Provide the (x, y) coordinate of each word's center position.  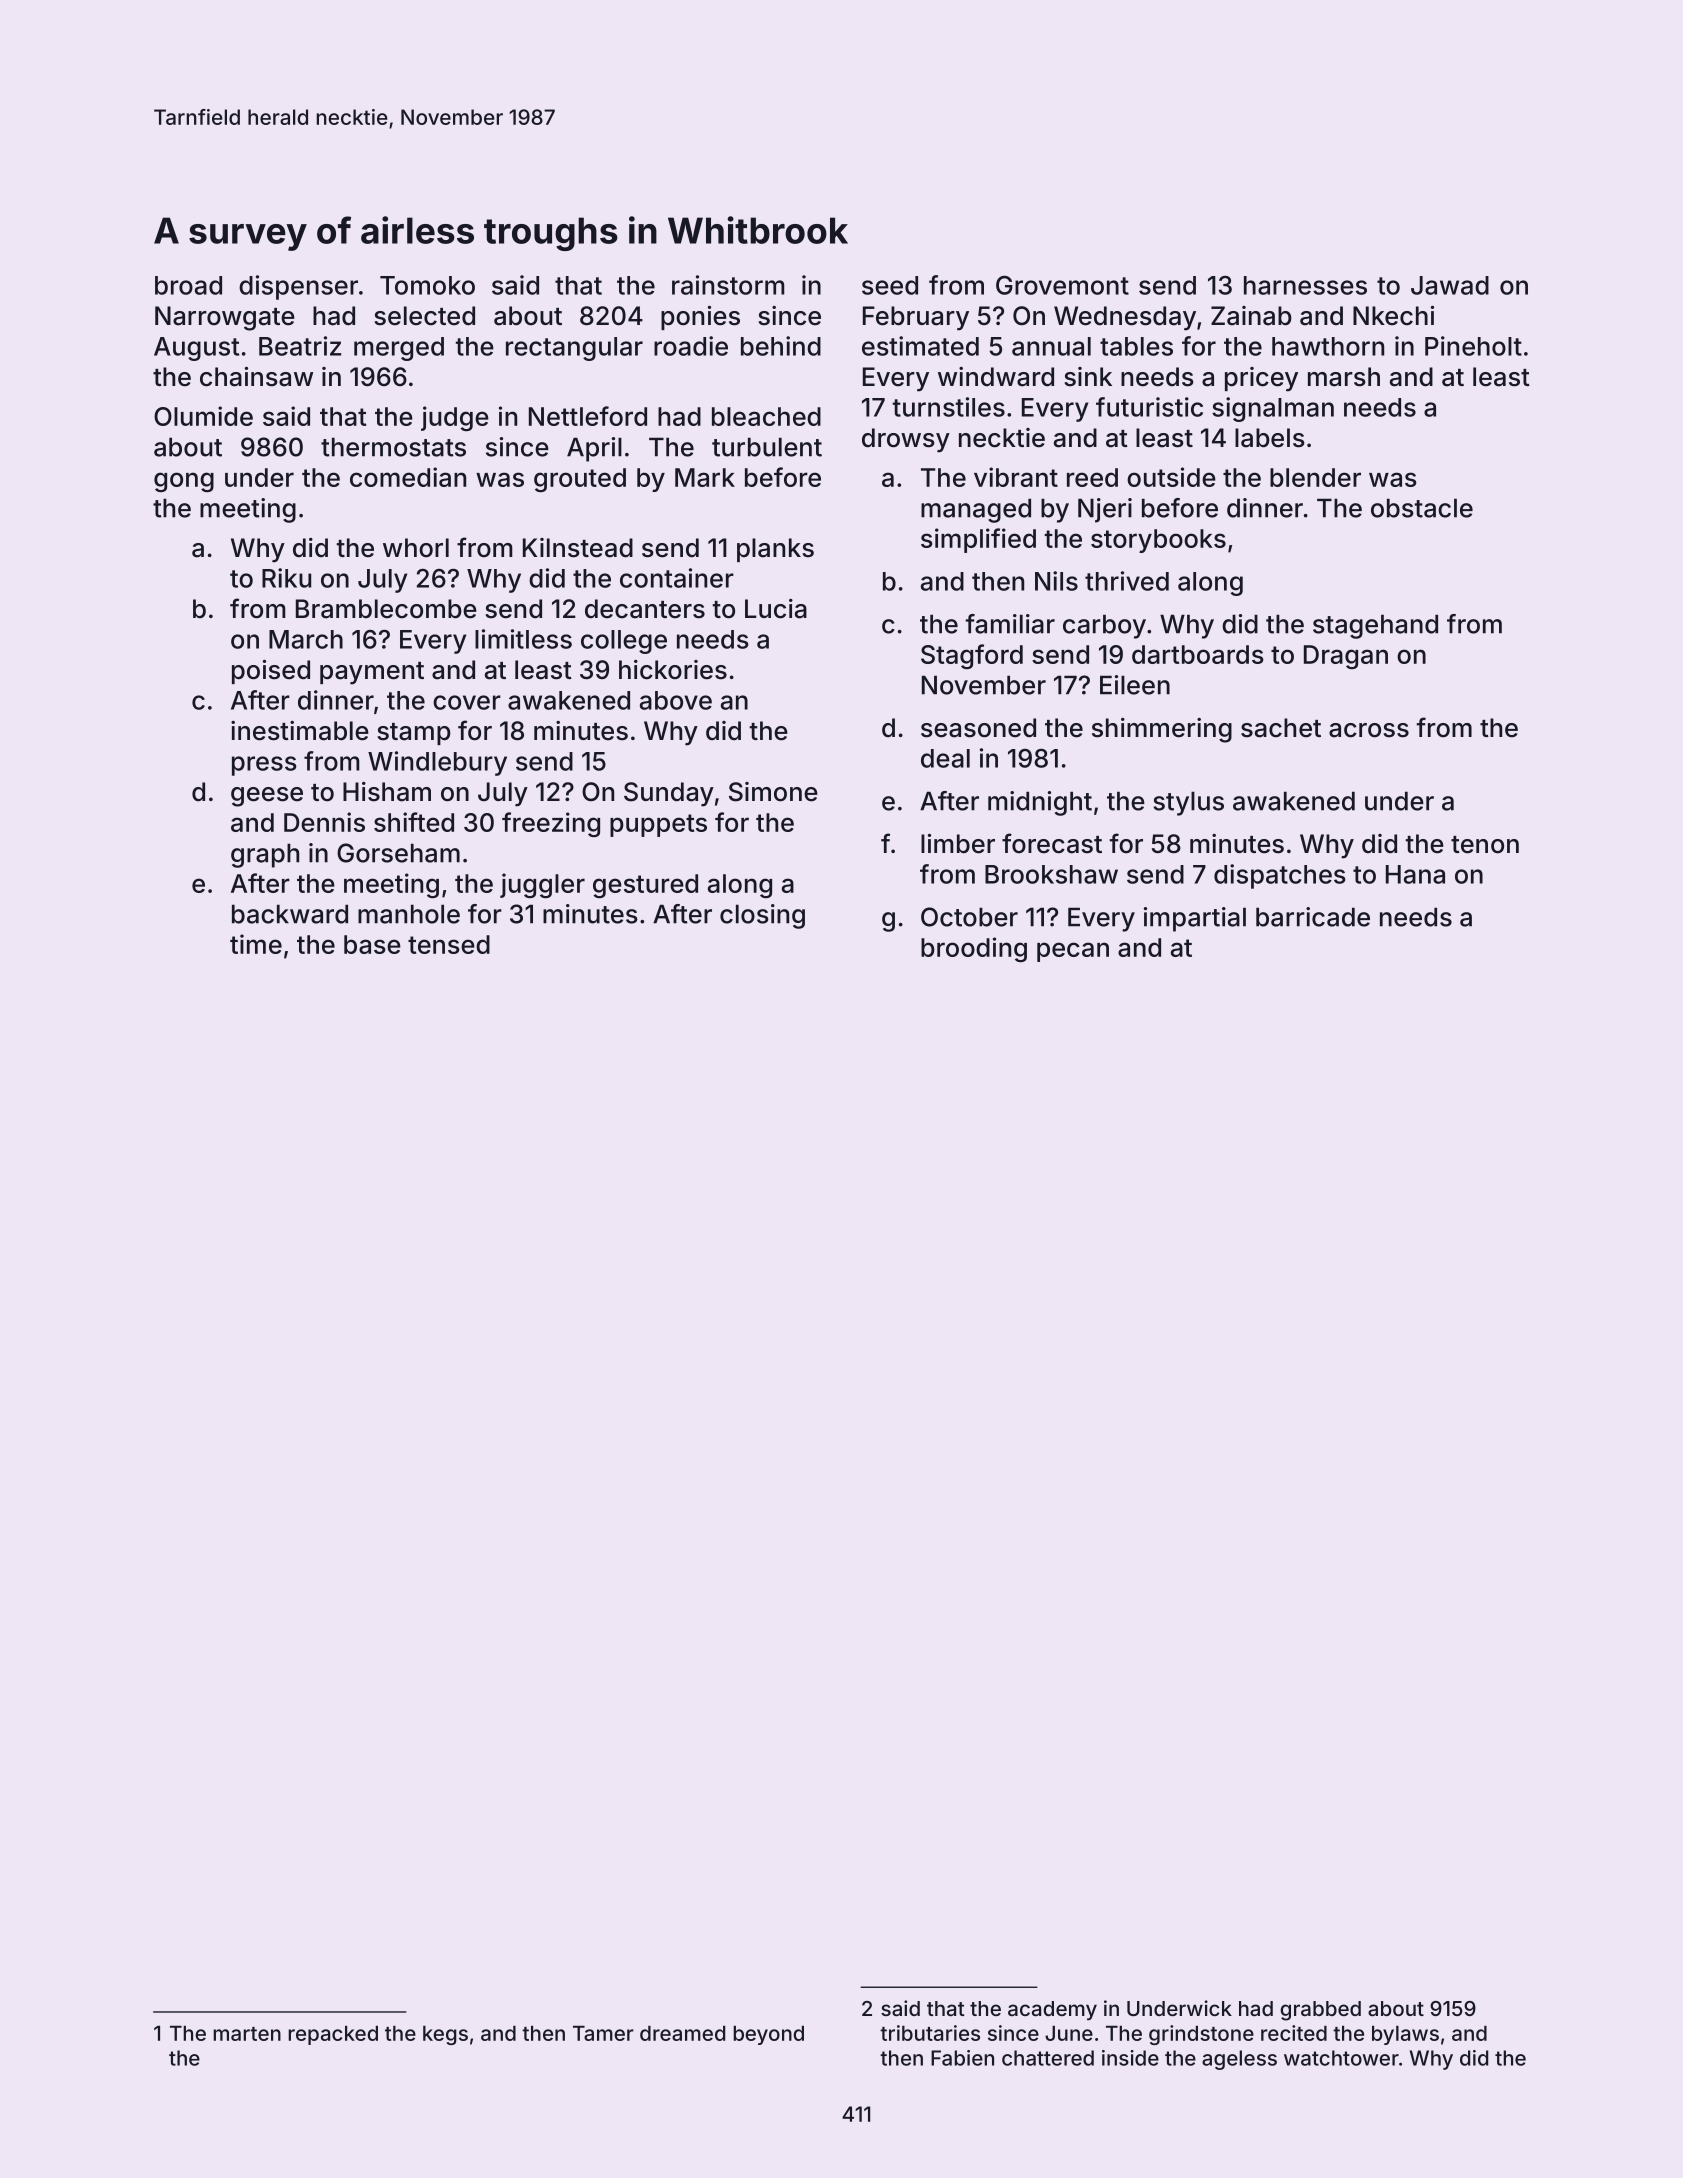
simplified (978, 540)
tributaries (930, 2033)
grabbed (1320, 2011)
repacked (333, 2035)
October (969, 917)
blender (1315, 477)
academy (1052, 2011)
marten (247, 2034)
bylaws (1405, 2035)
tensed (449, 944)
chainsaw (256, 377)
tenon (1485, 845)
